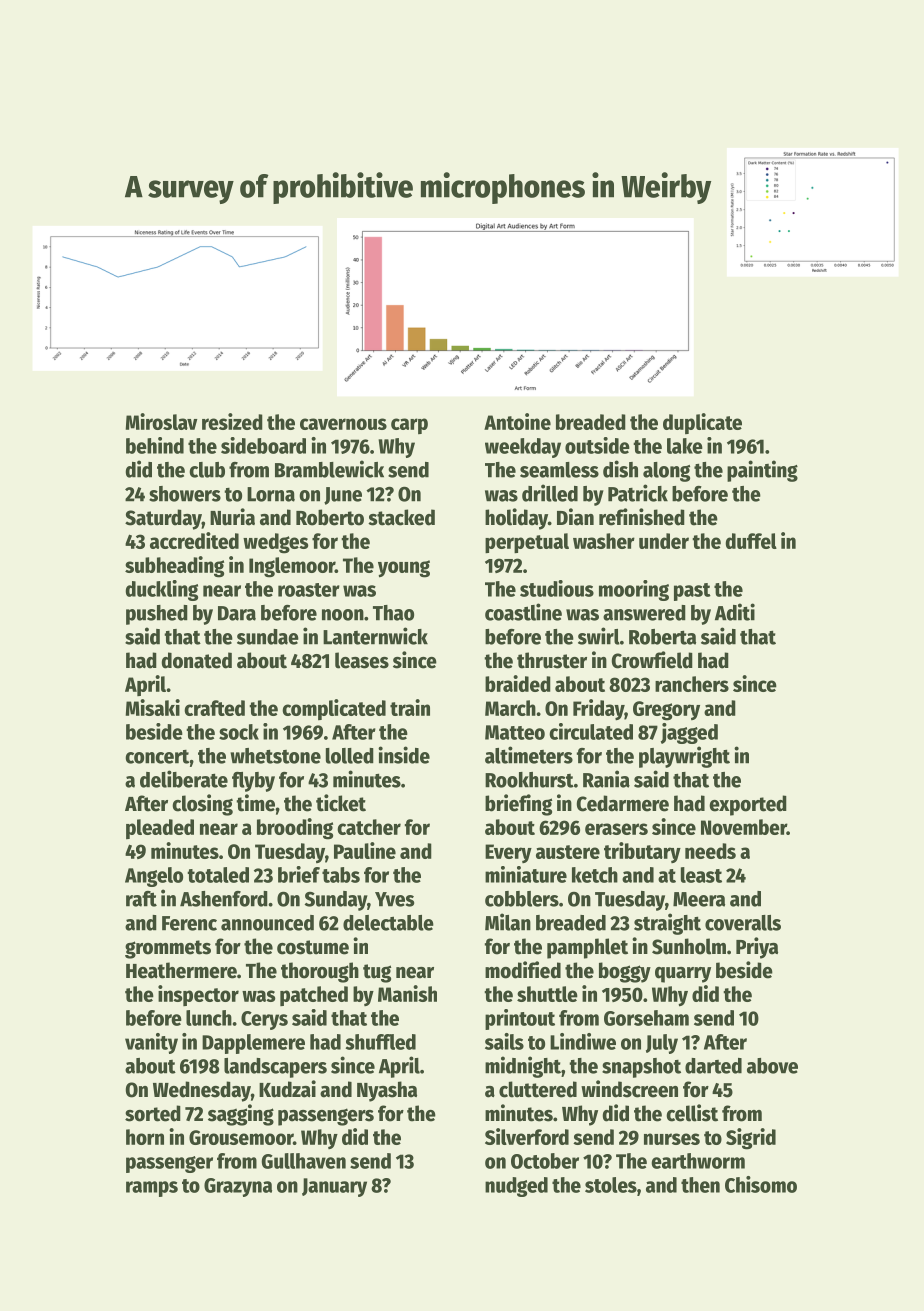 Image resolution: width=924 pixels, height=1311 pixels. Describe the element at coordinates (218, 875) in the image. I see `totaled` at that location.
